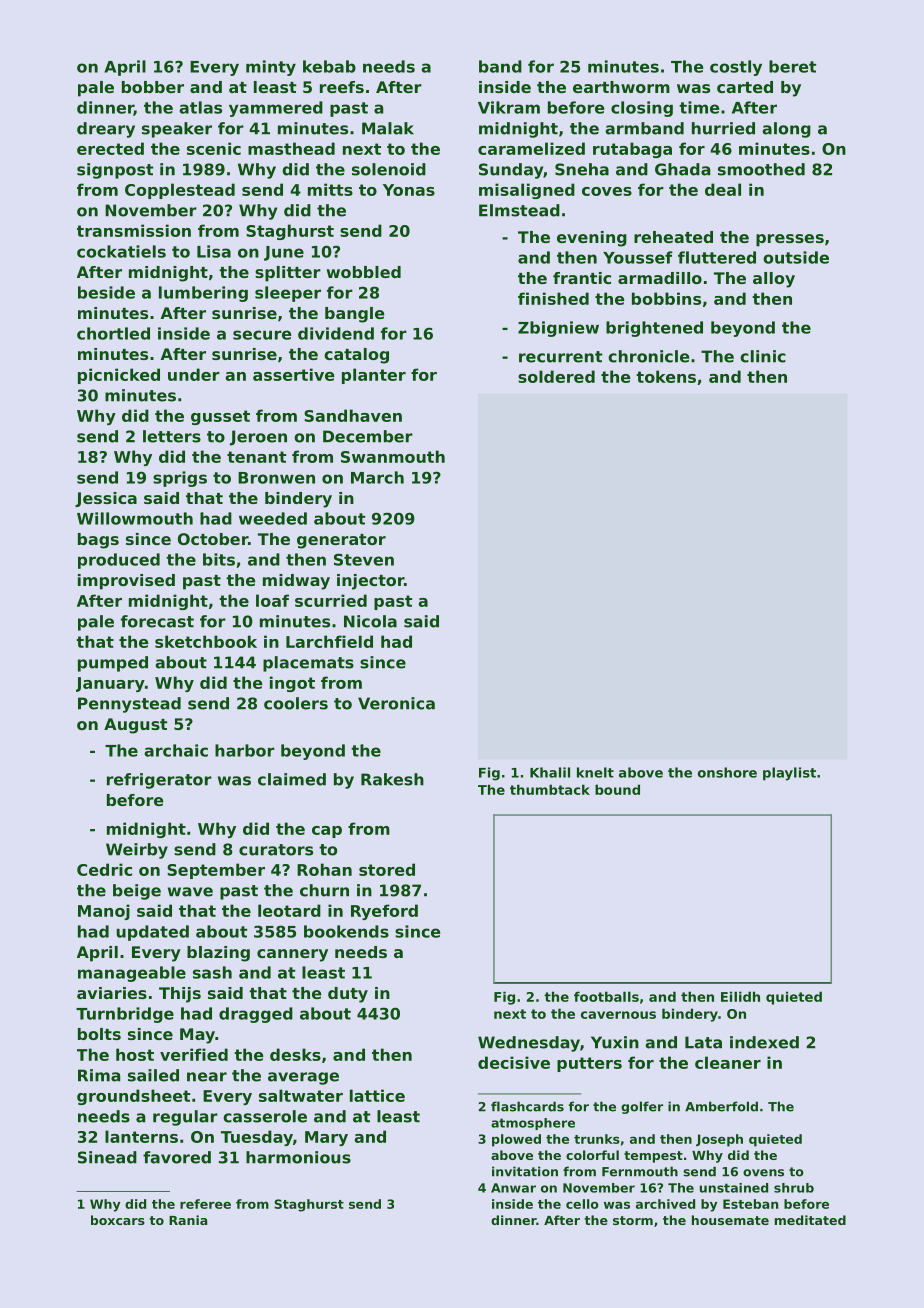  Describe the element at coordinates (118, 1220) in the image. I see `boxcars` at that location.
